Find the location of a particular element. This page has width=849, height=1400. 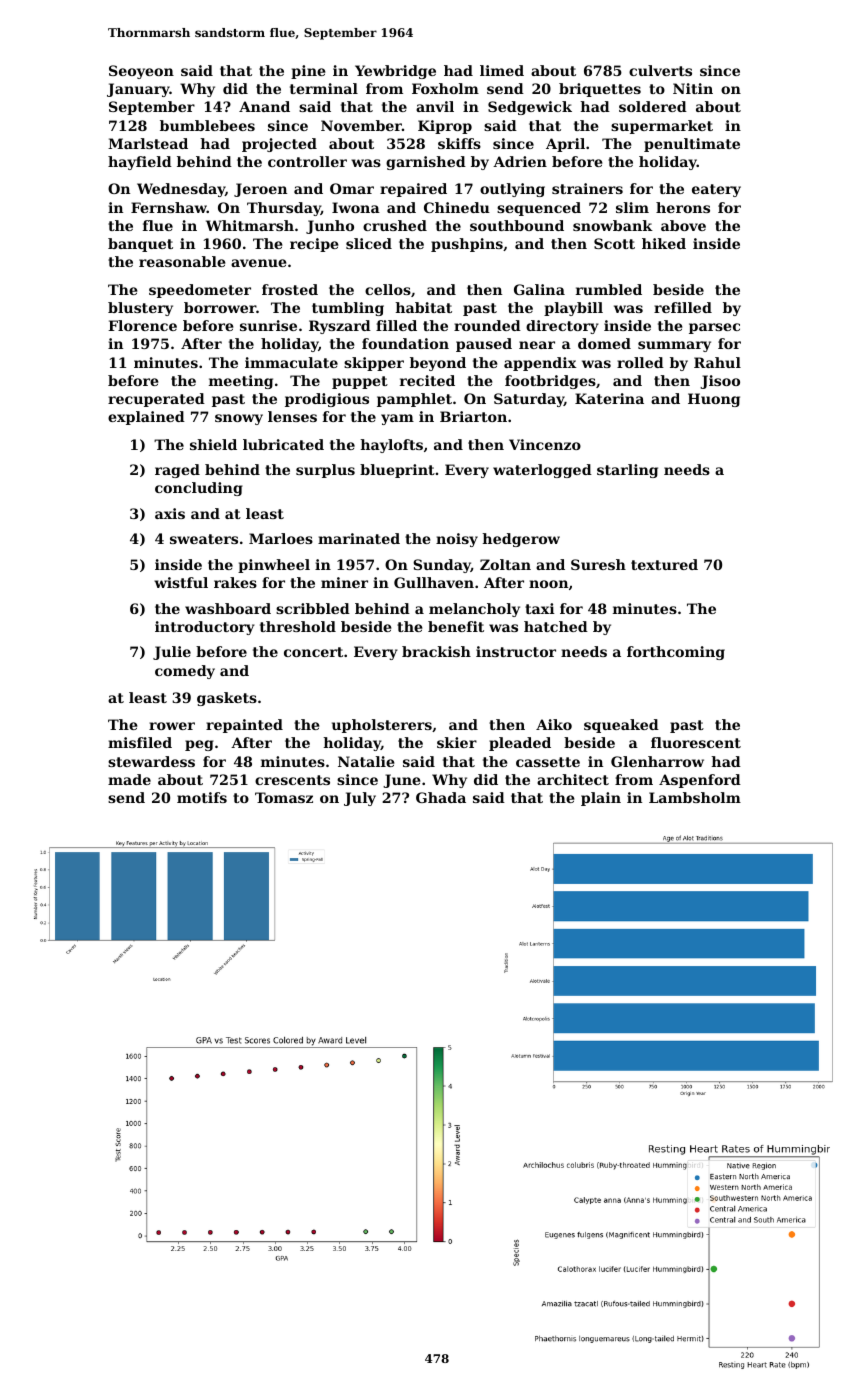

noisy is located at coordinates (457, 540).
